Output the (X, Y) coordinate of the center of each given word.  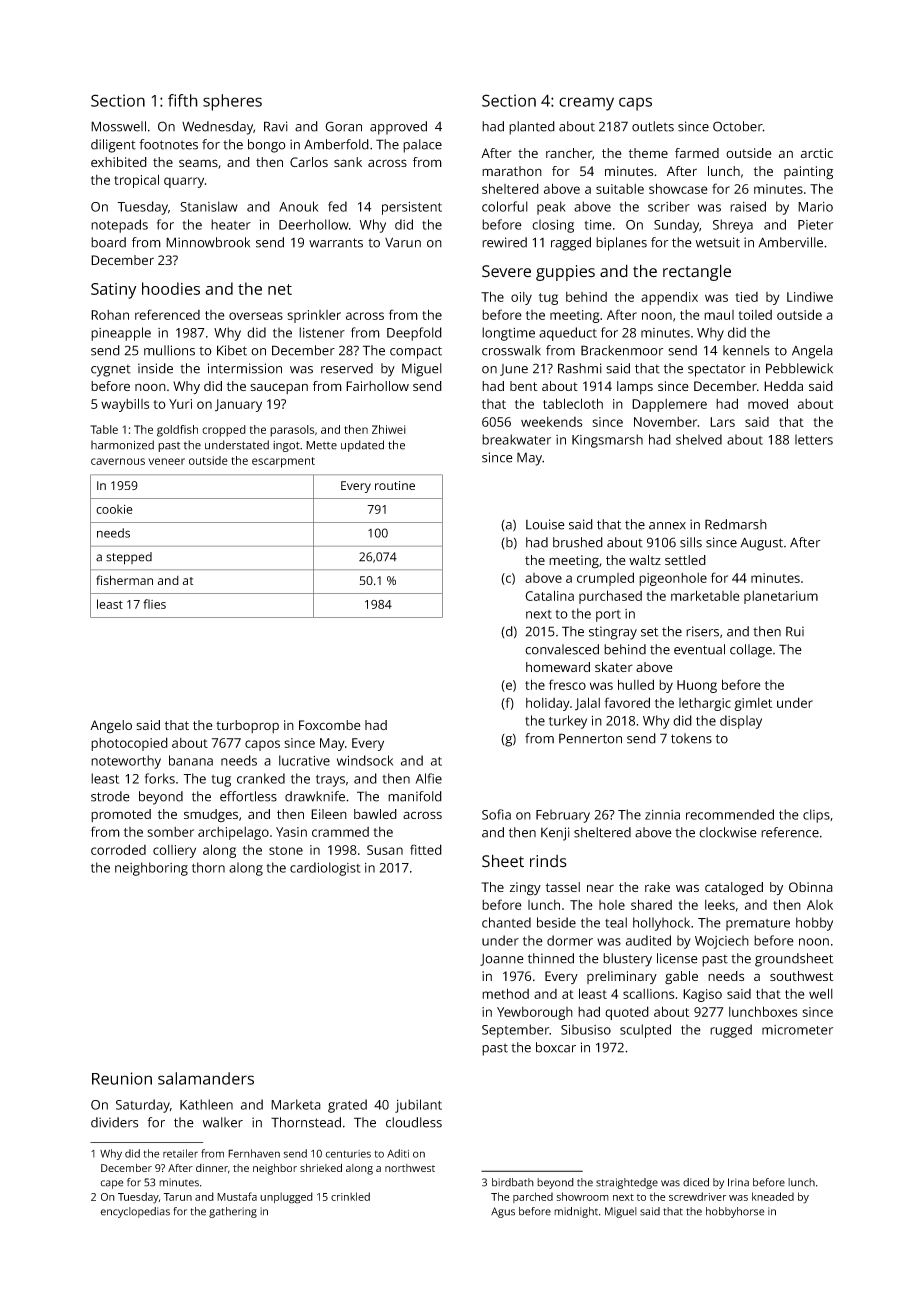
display (741, 722)
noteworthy (126, 762)
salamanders (206, 1078)
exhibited (119, 162)
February (563, 816)
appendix (669, 298)
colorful (505, 206)
